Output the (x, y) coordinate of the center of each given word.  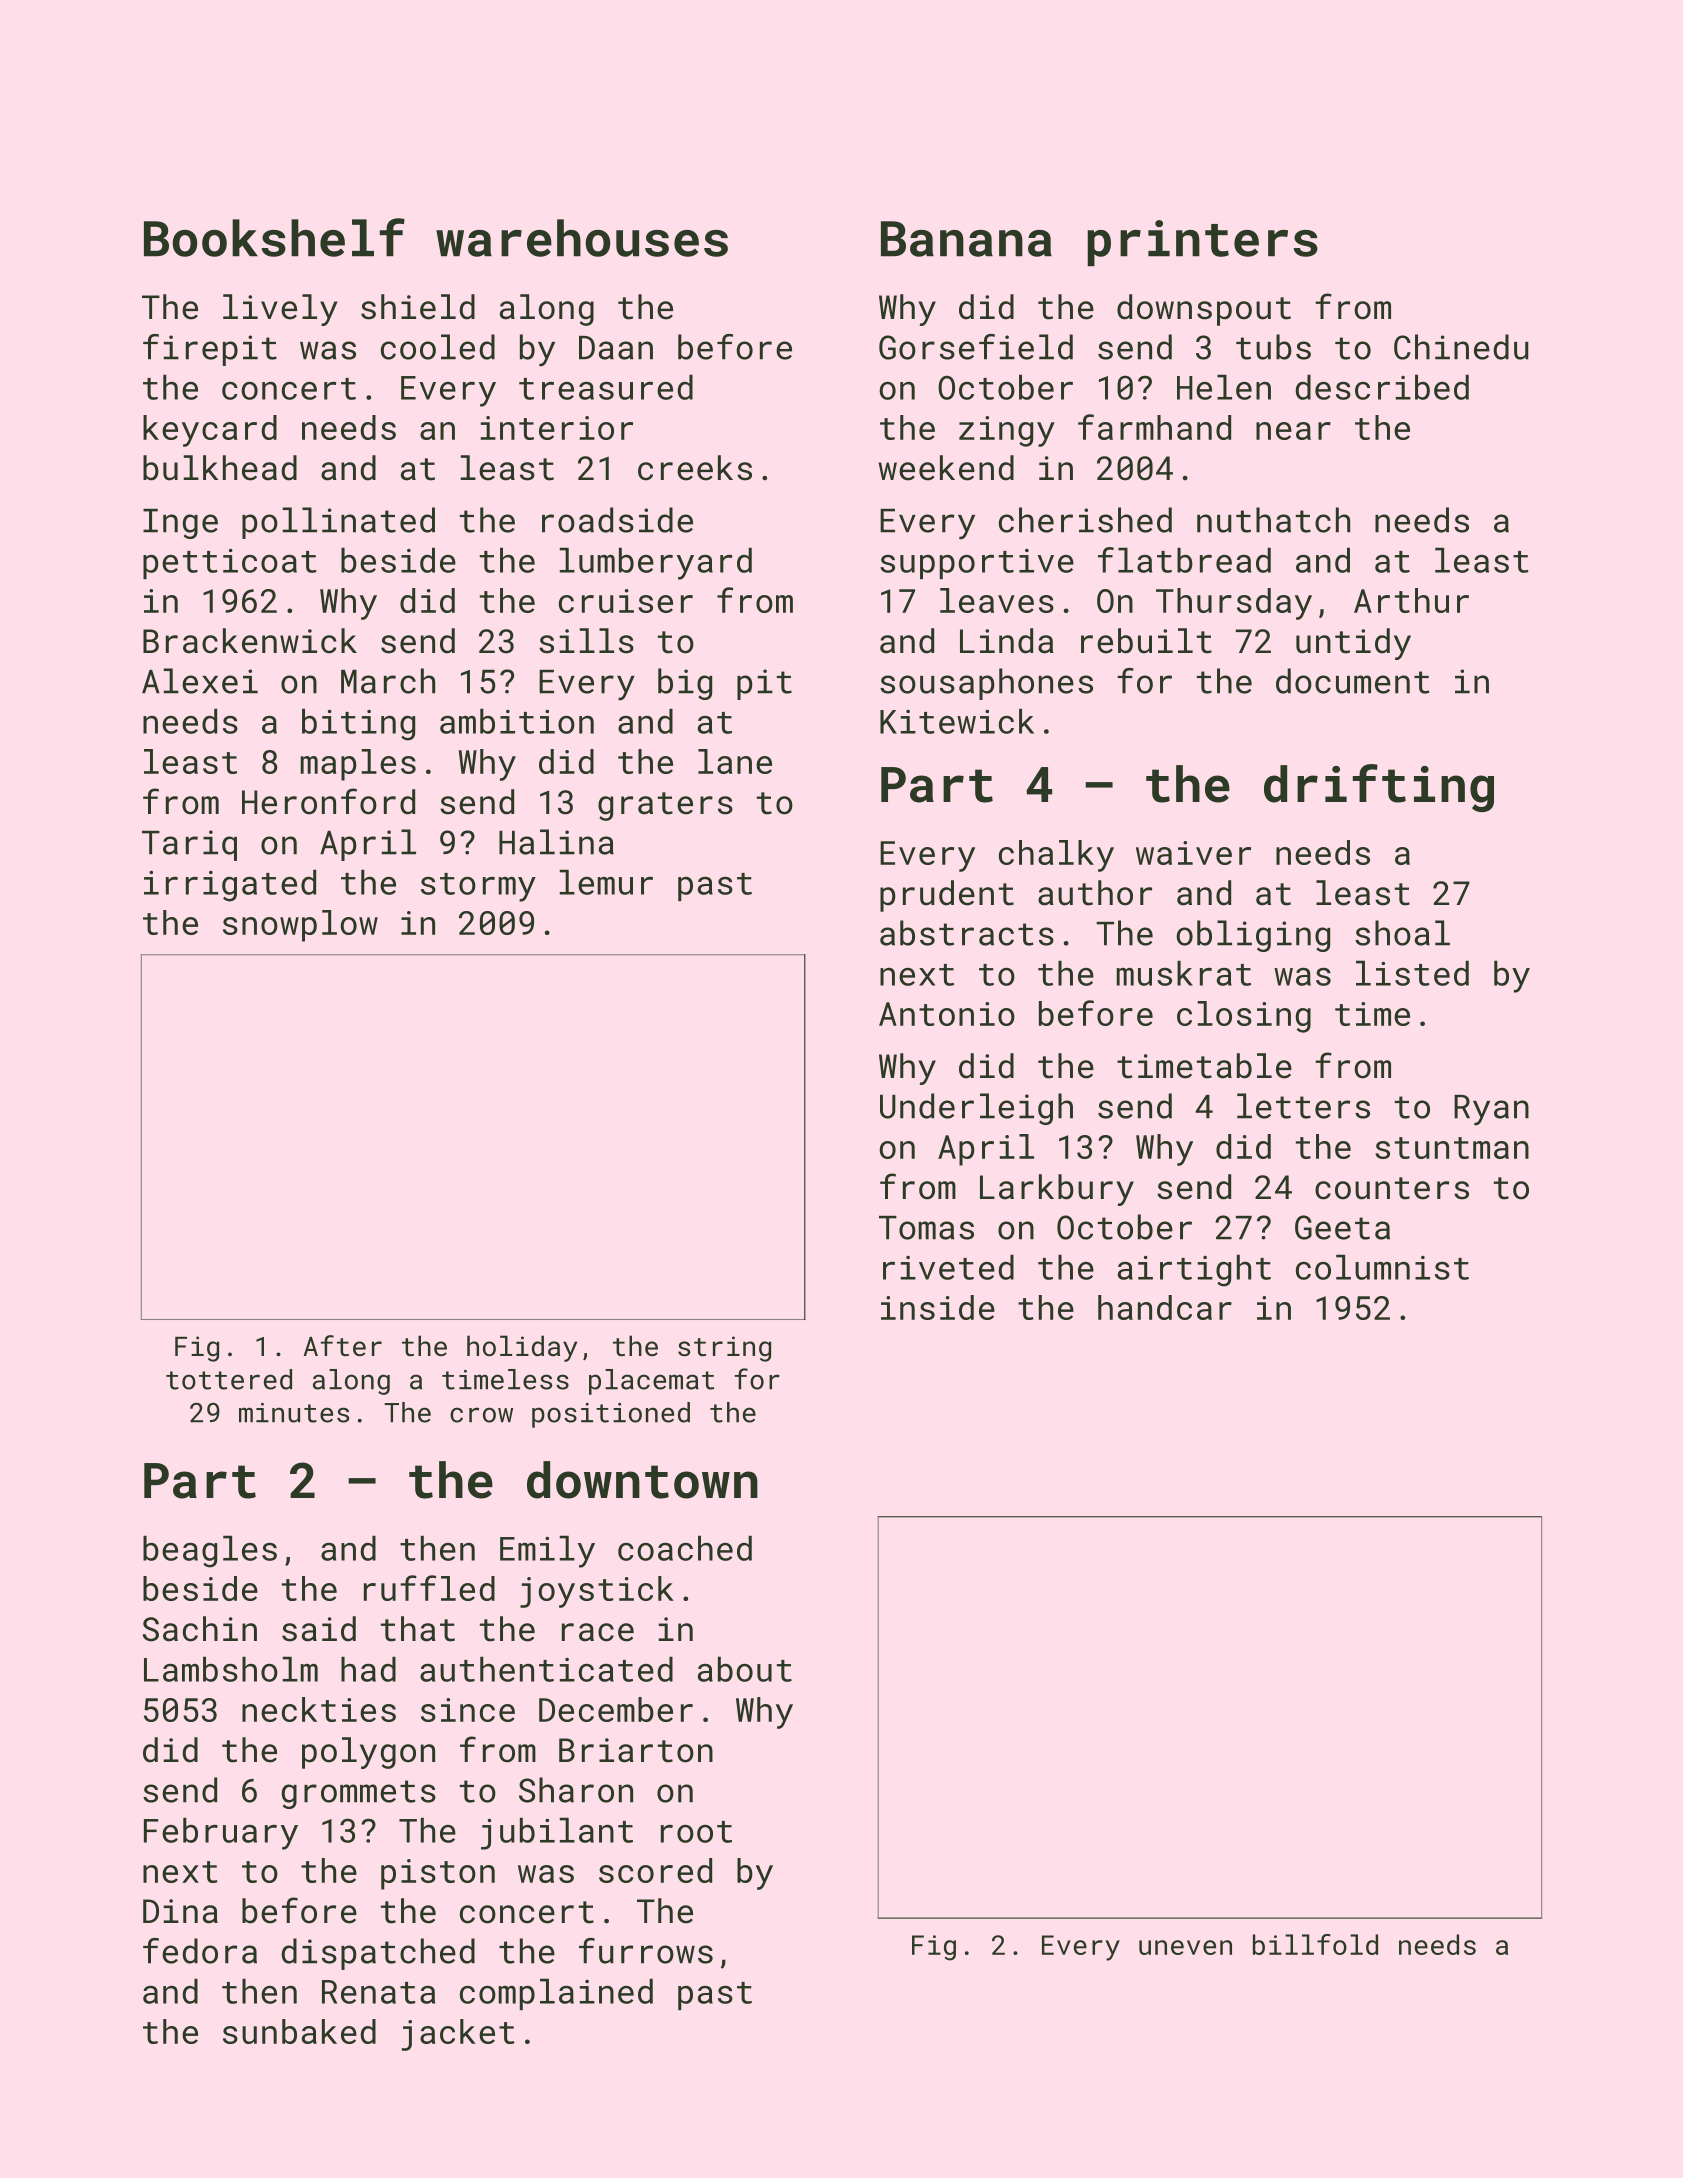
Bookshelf (274, 237)
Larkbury (1057, 1190)
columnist (1382, 1267)
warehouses (582, 238)
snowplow (300, 926)
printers (1202, 243)
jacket (458, 2035)
